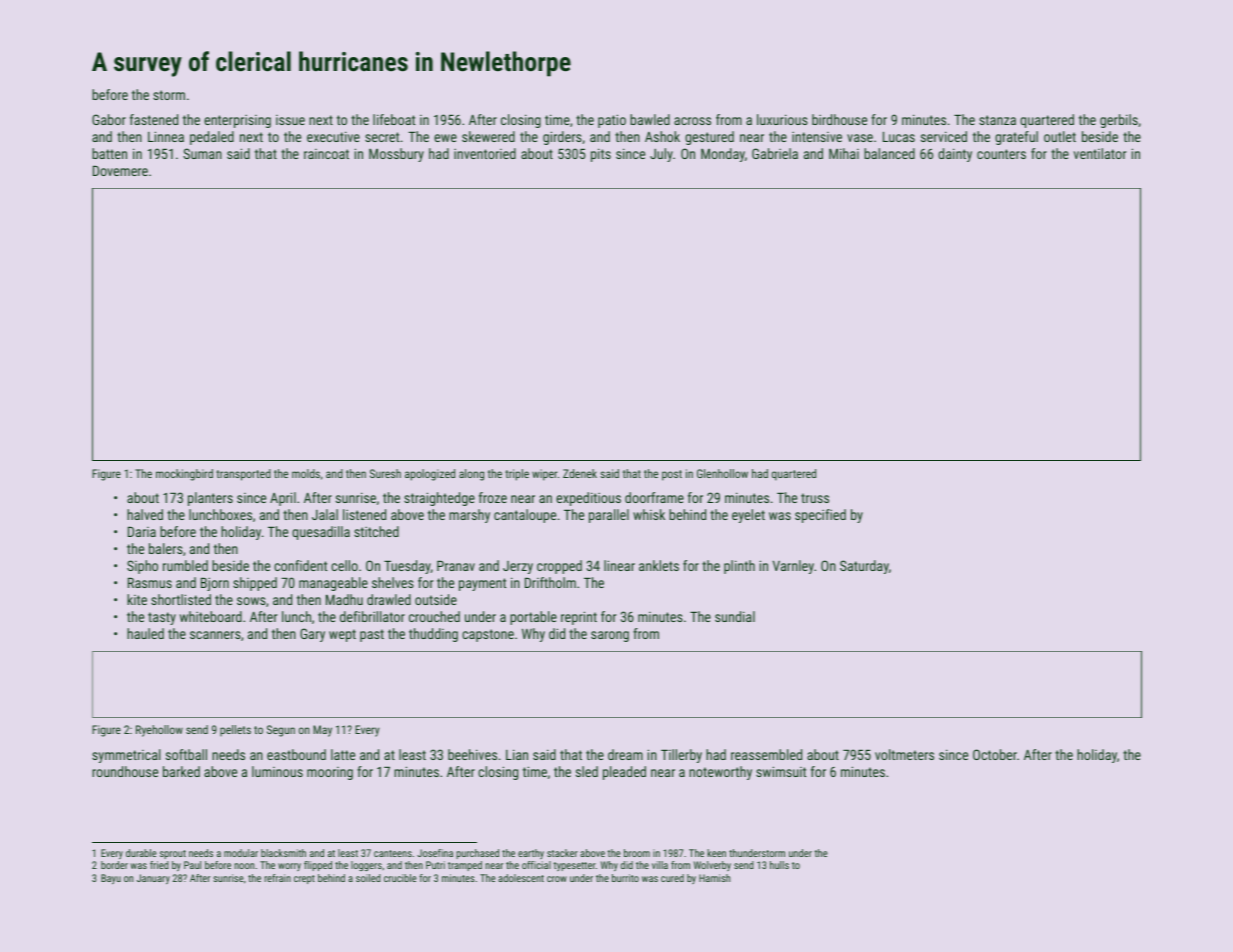 The image size is (1233, 952). I want to click on counters, so click(1001, 154).
